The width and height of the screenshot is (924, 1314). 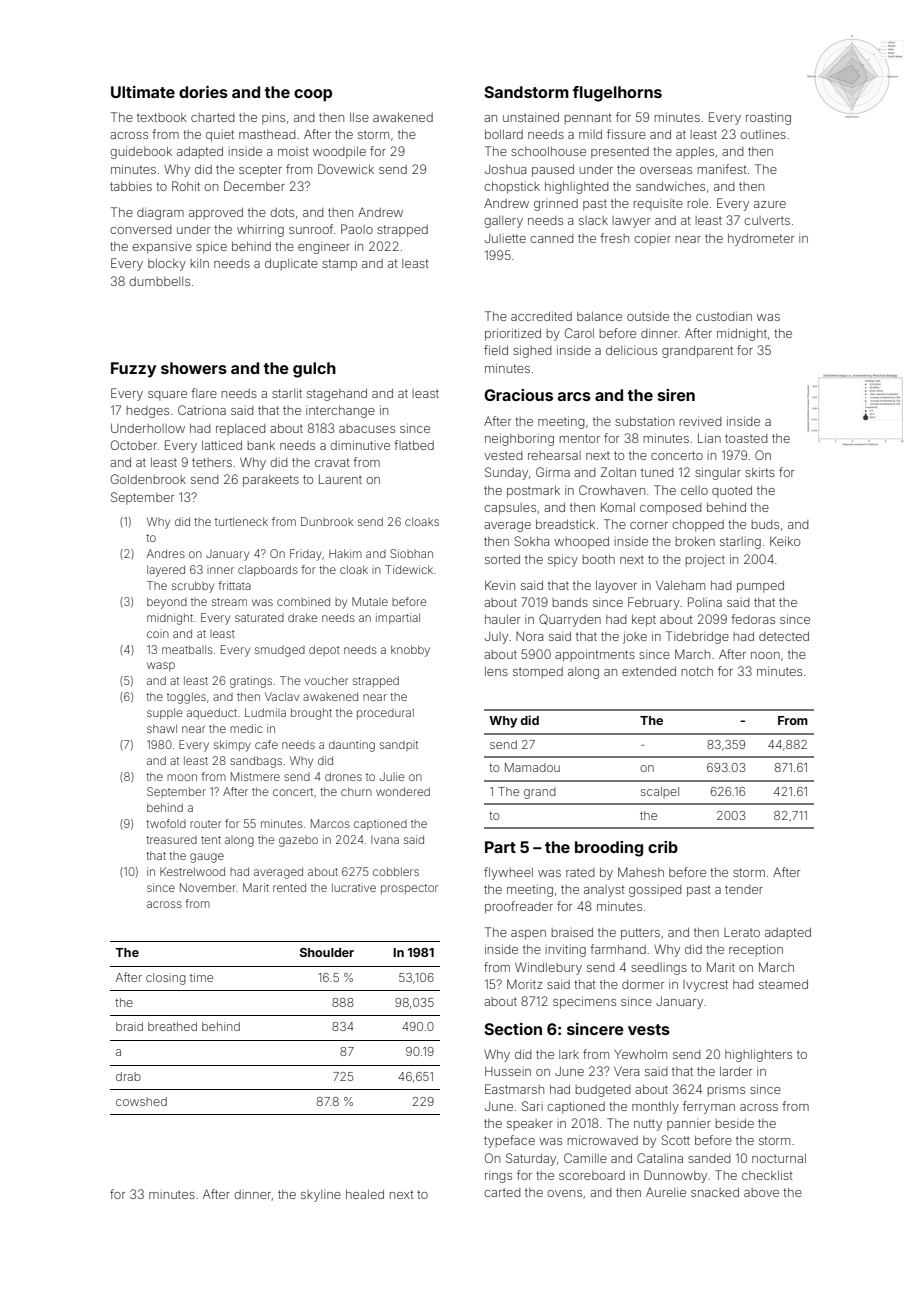 I want to click on Shoulder, so click(x=327, y=952).
